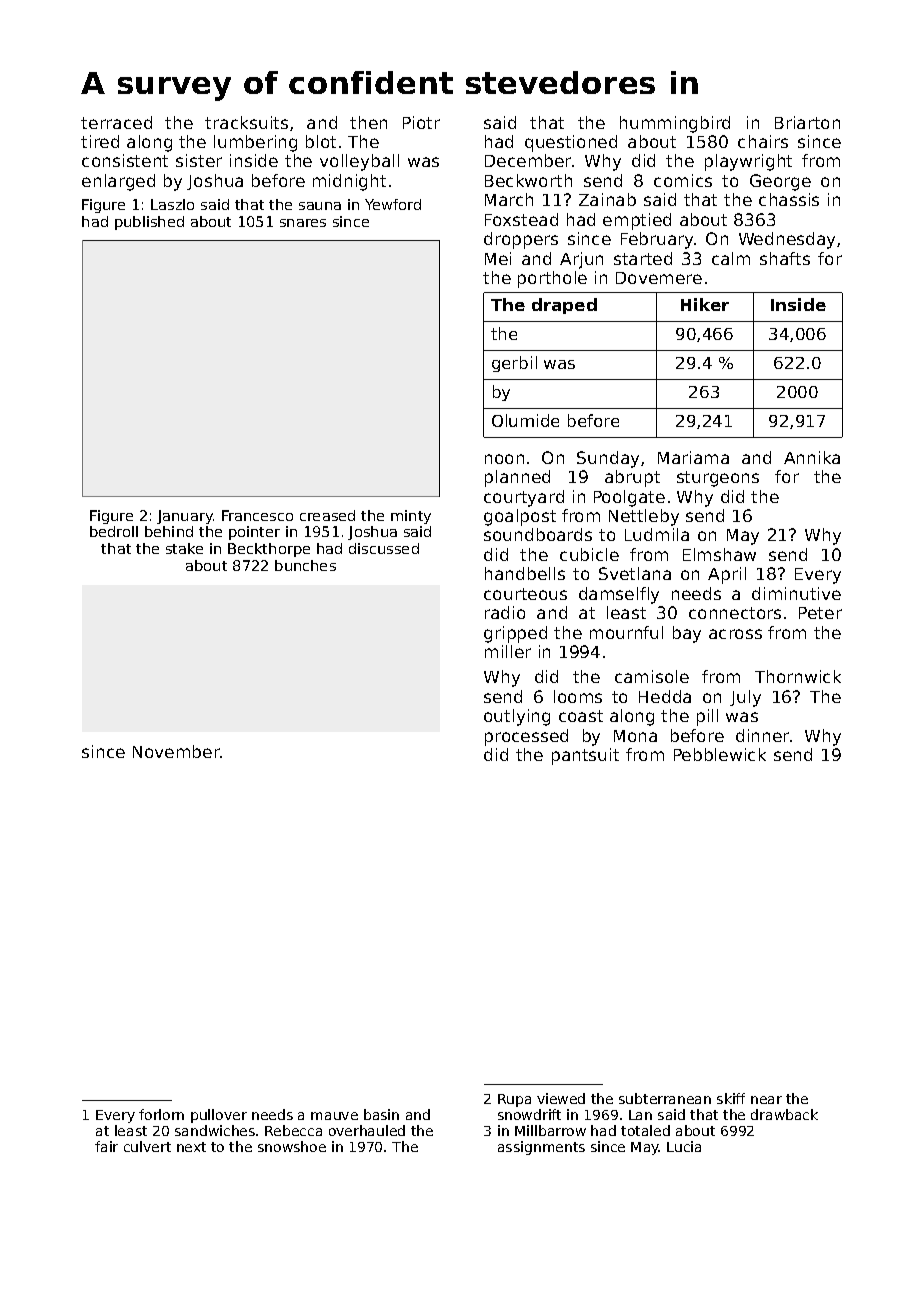 Image resolution: width=924 pixels, height=1311 pixels. Describe the element at coordinates (114, 531) in the page. I see `bedroll` at that location.
